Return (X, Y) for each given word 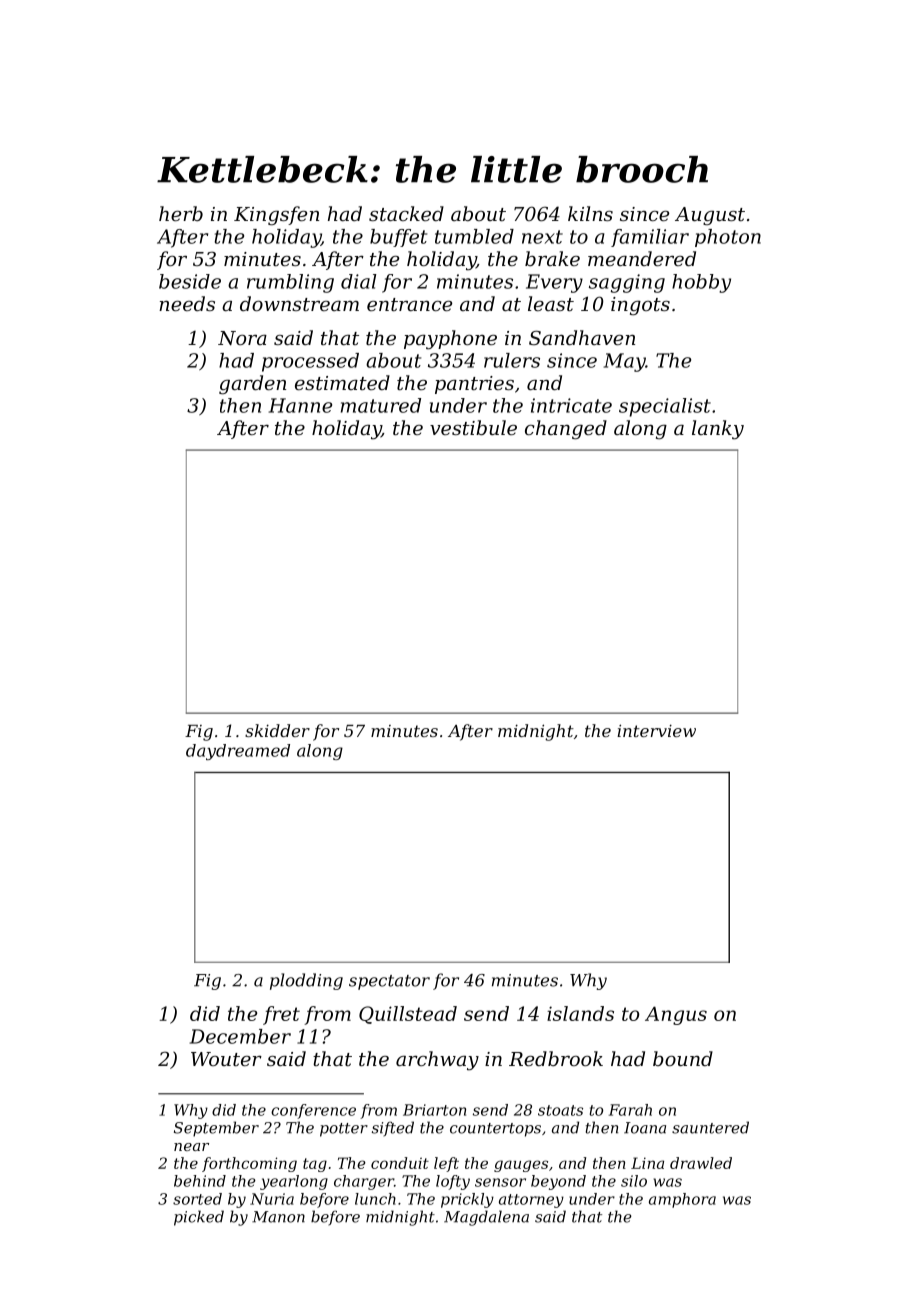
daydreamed (238, 752)
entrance (409, 304)
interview (656, 730)
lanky (718, 430)
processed (310, 362)
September (216, 1129)
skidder (277, 730)
